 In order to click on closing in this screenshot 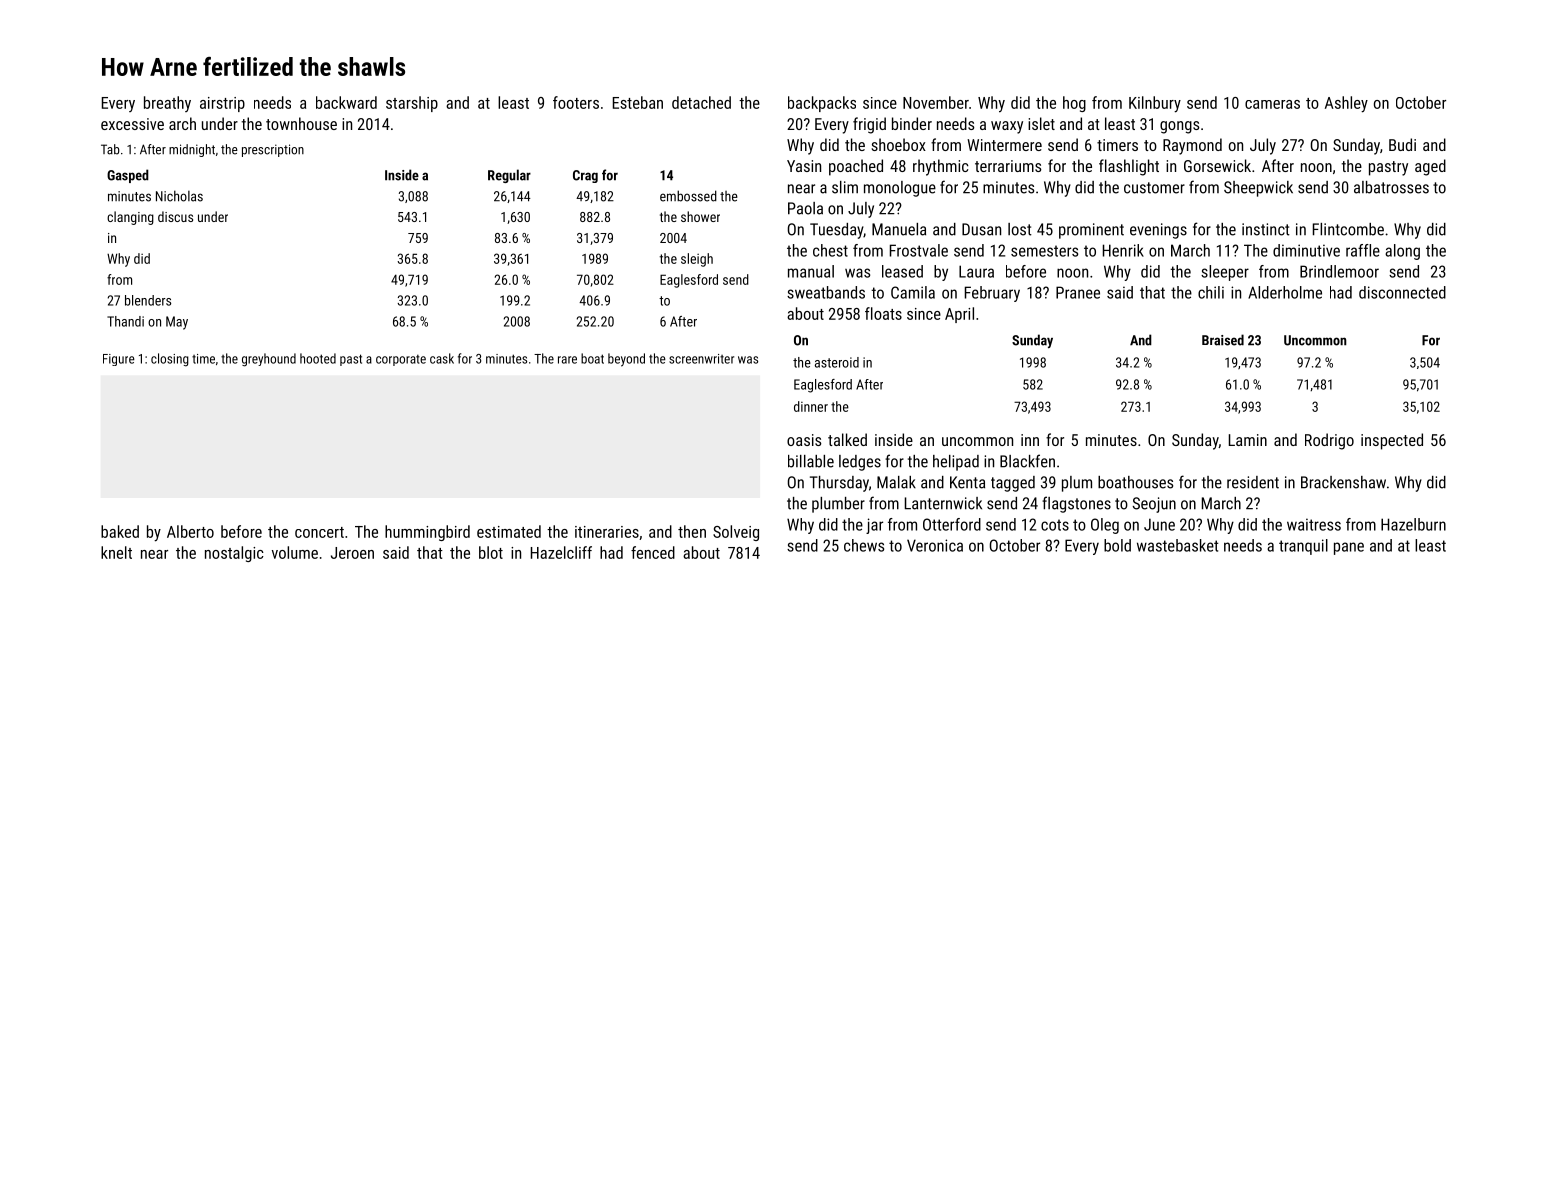, I will do `click(170, 360)`.
